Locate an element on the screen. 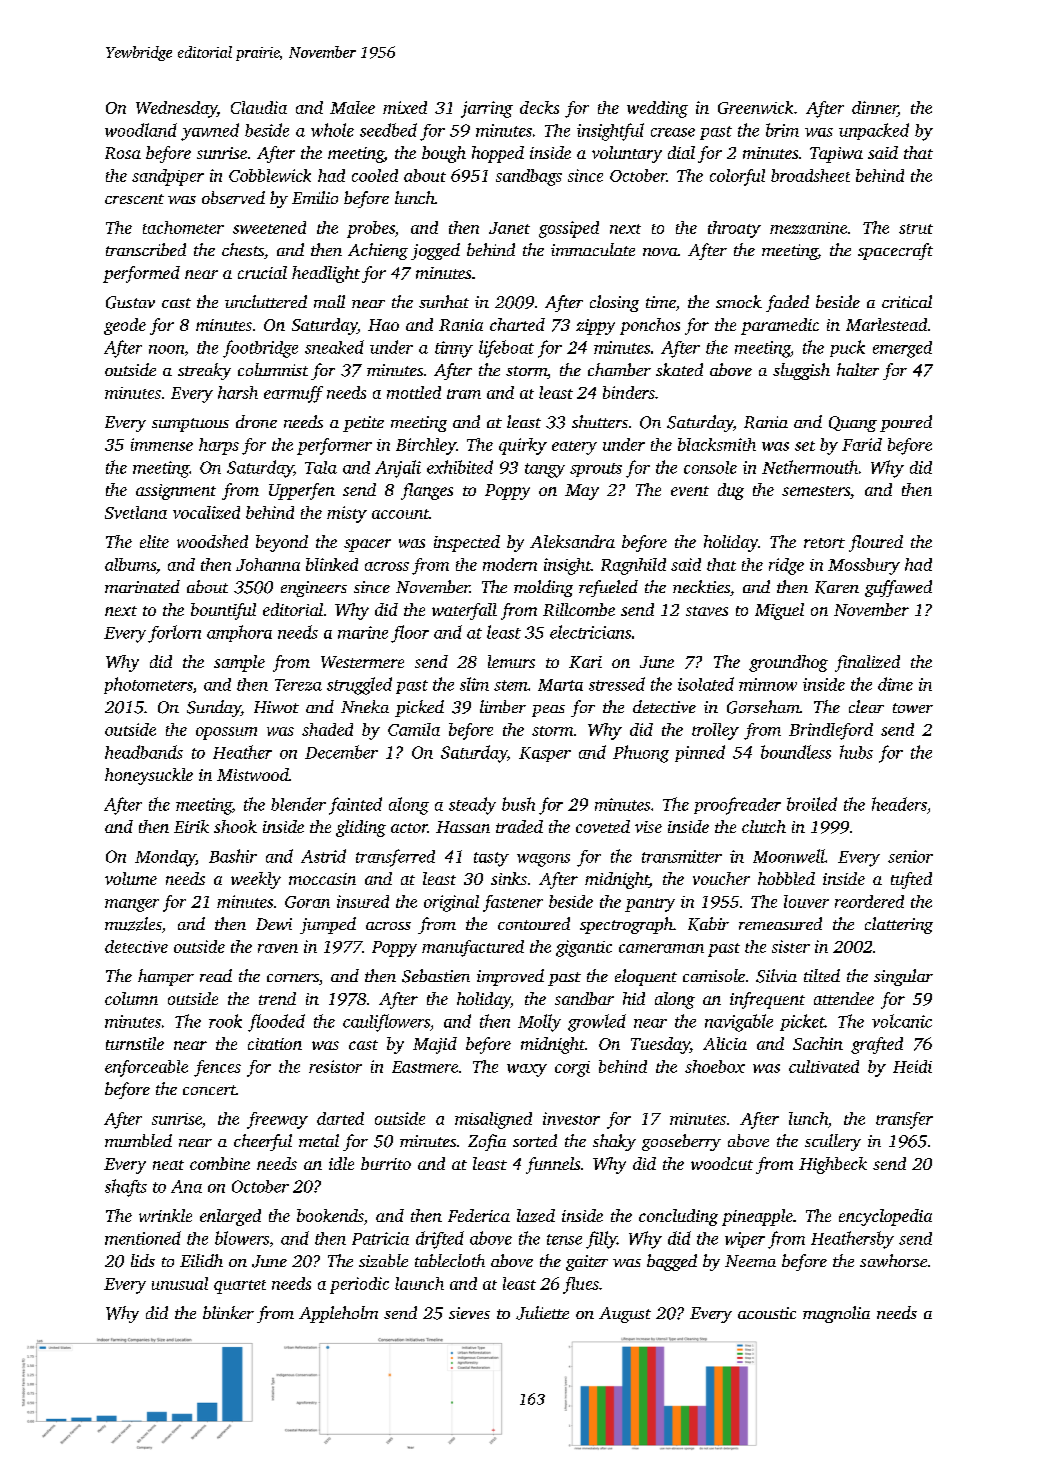 The width and height of the screenshot is (1037, 1473). fainted is located at coordinates (355, 806).
